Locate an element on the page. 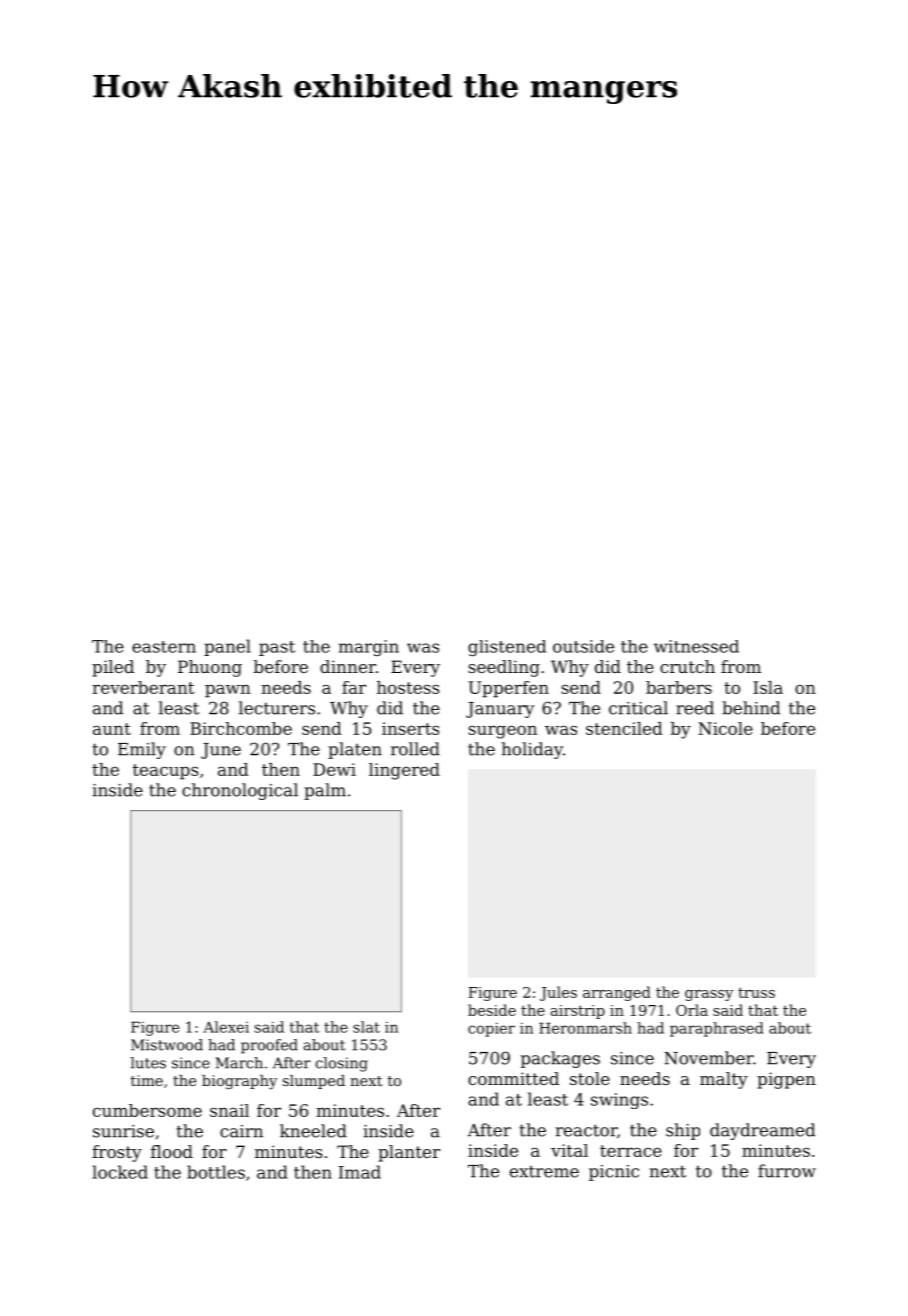 This page has width=908, height=1316. outside is located at coordinates (583, 646).
